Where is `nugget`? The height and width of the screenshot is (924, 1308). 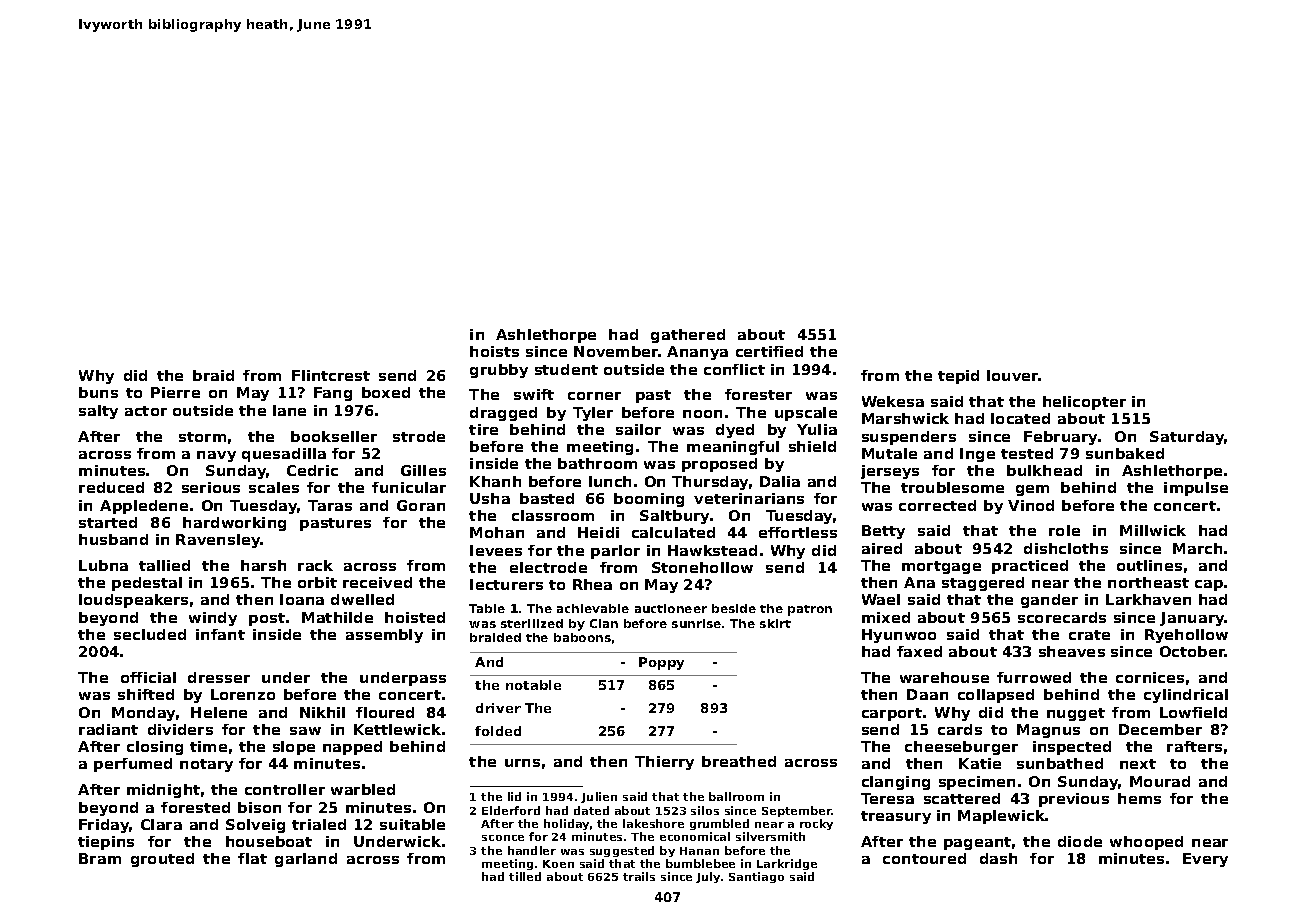
nugget is located at coordinates (1076, 714).
